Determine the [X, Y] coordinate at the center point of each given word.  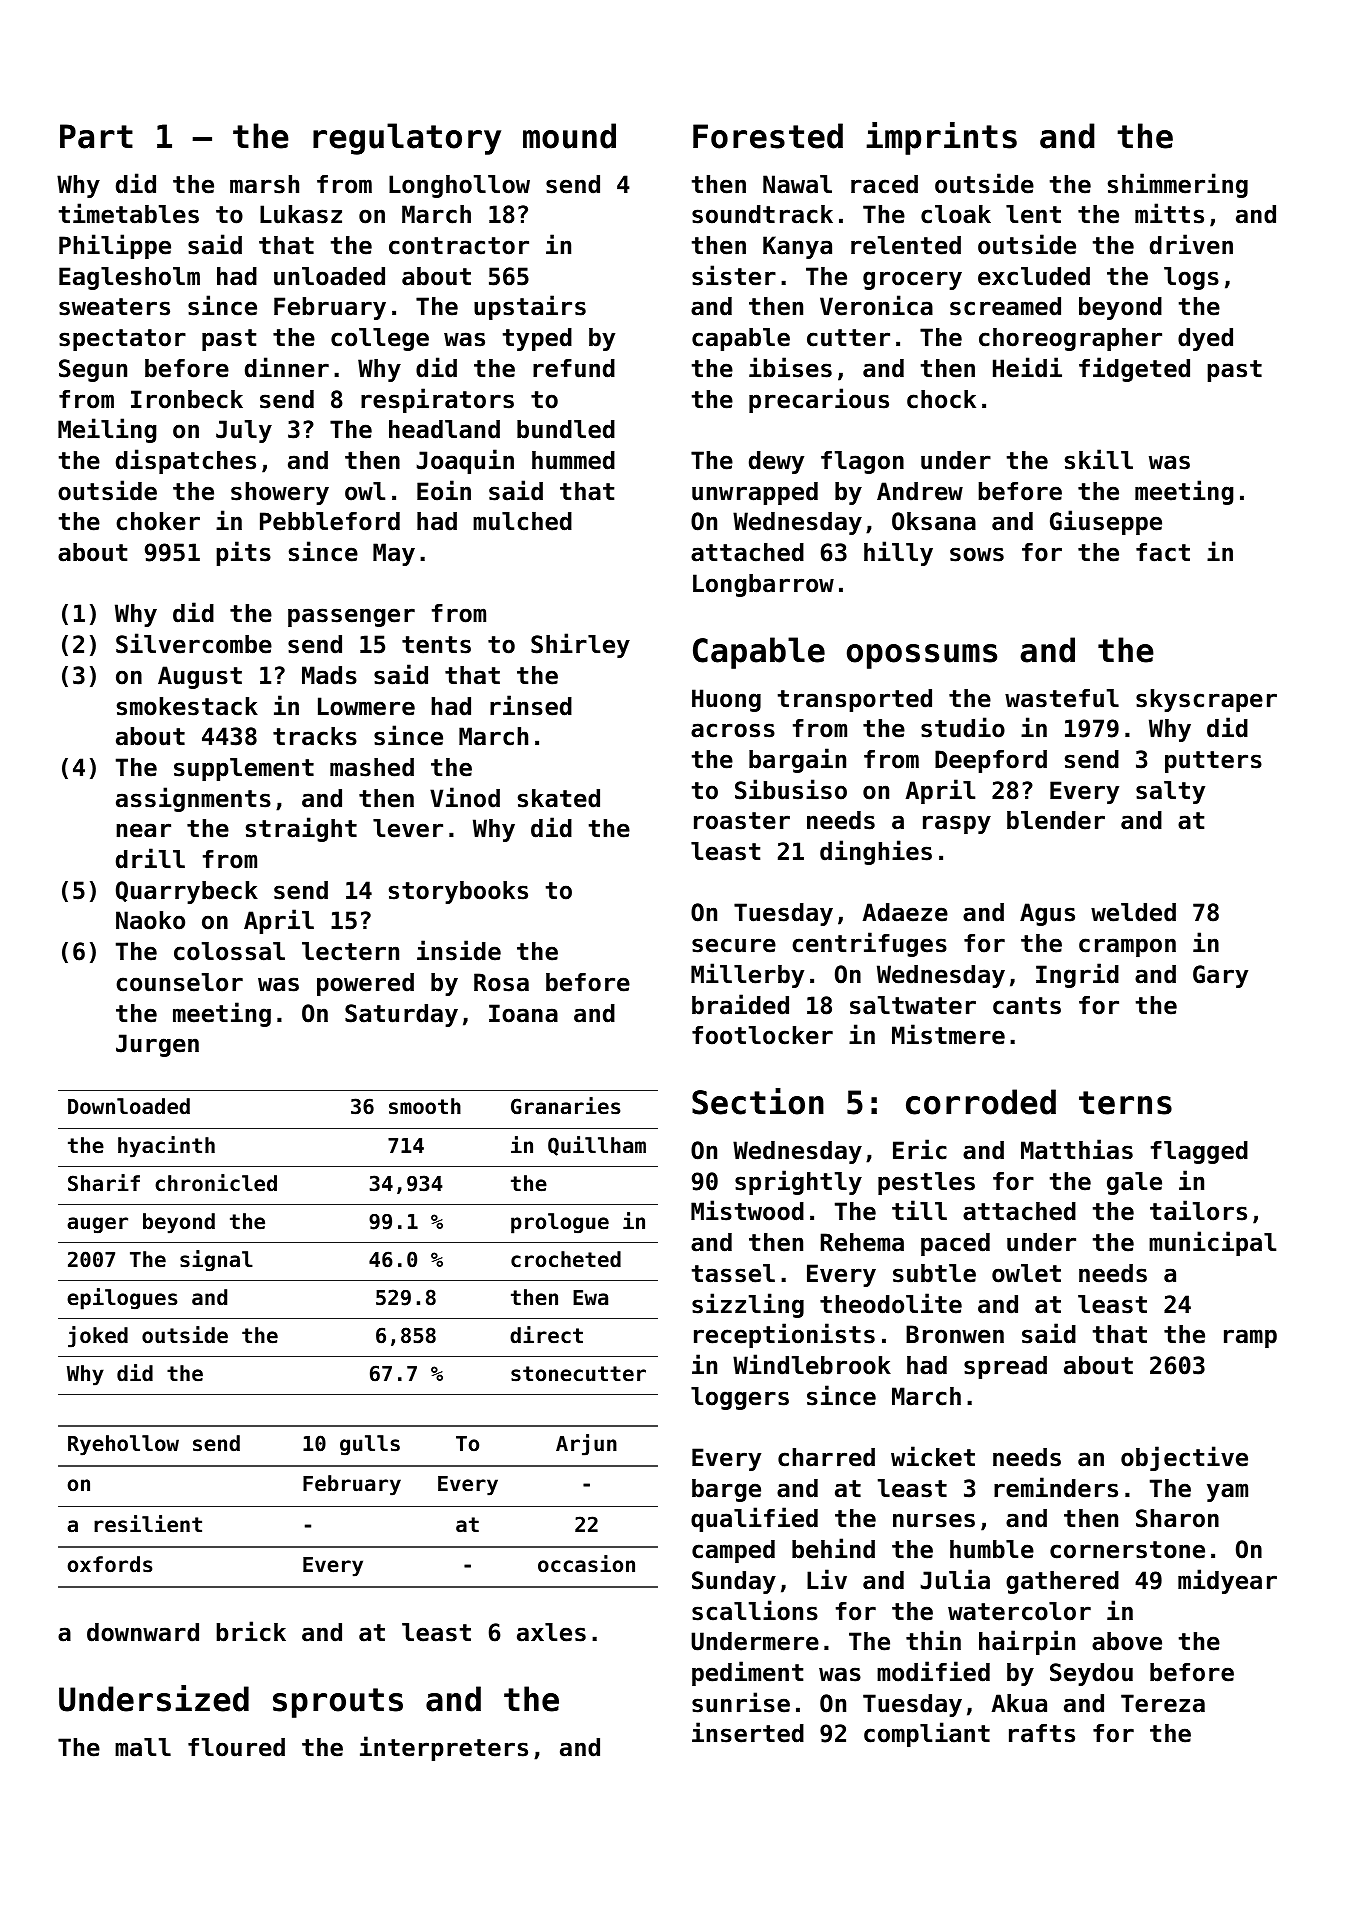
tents [436, 645]
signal [216, 1261]
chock [941, 399]
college [380, 339]
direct [546, 1335]
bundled [566, 429]
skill [1099, 459]
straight [301, 829]
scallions [755, 1610]
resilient [148, 1524]
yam [1227, 1492]
